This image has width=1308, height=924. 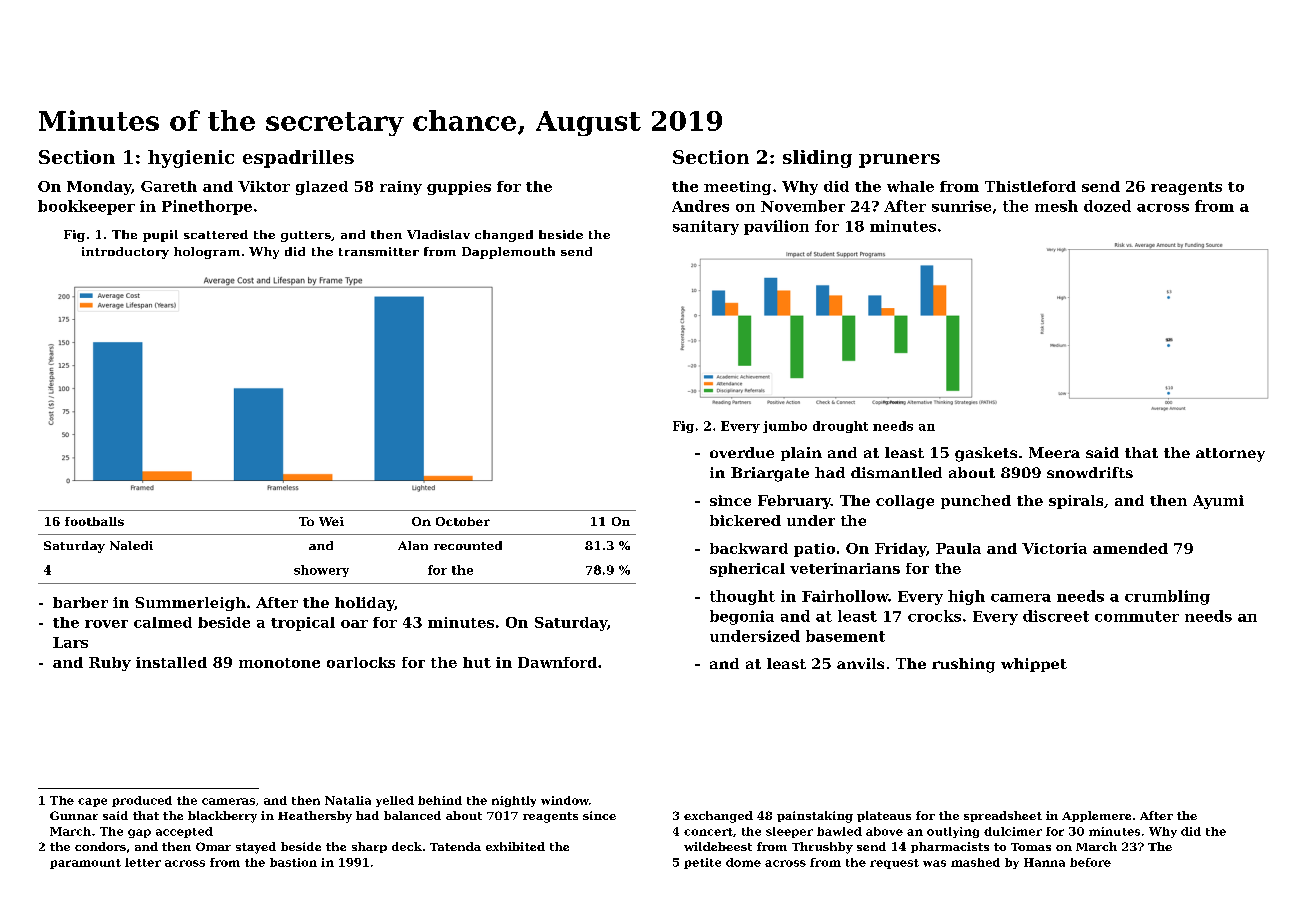 I want to click on bastion, so click(x=293, y=862).
